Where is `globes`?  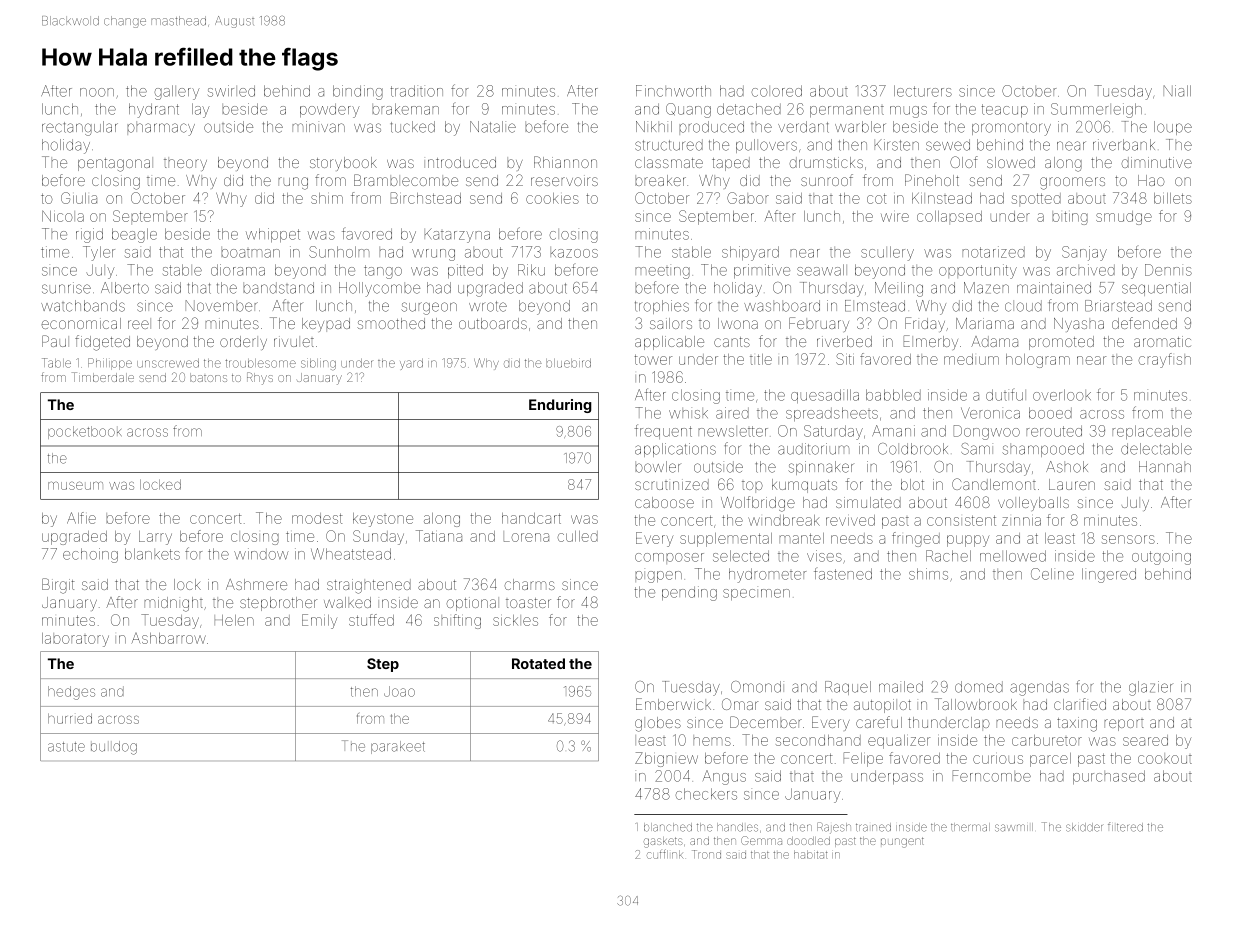
globes is located at coordinates (658, 724).
